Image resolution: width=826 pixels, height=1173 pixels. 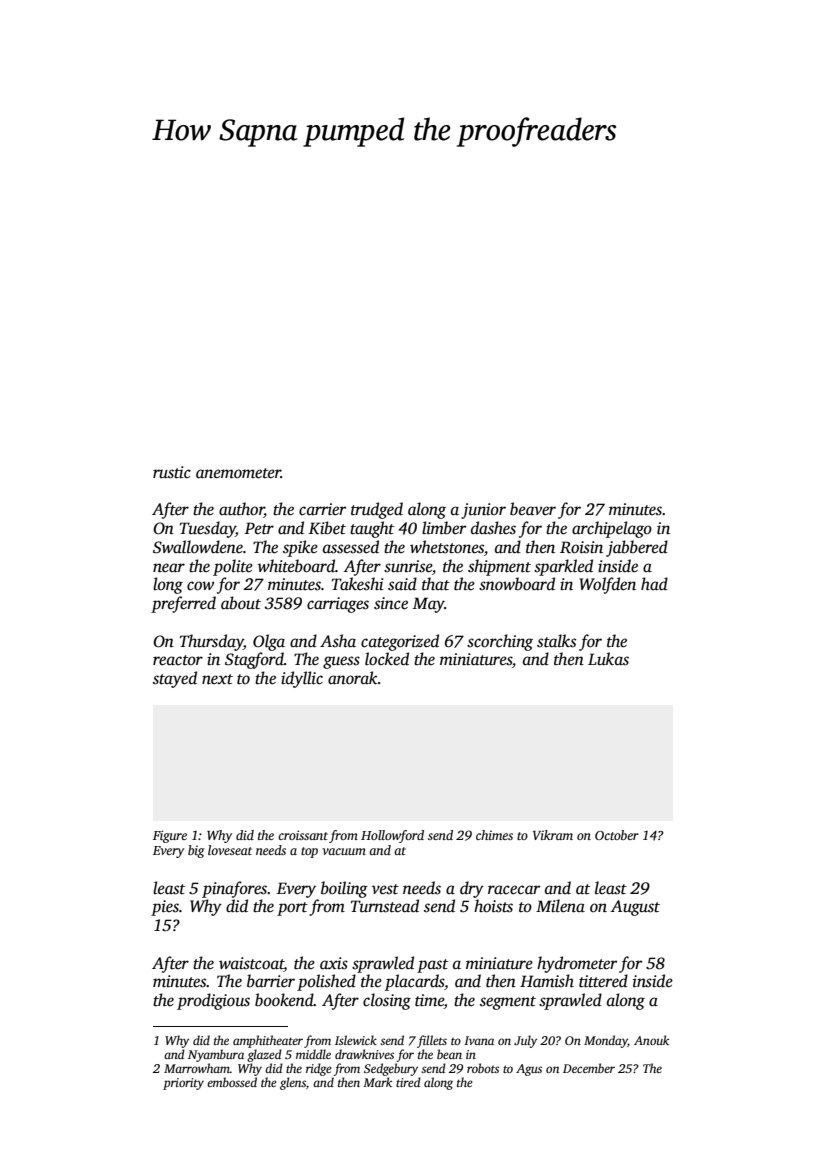 What do you see at coordinates (293, 1083) in the image?
I see `glens` at bounding box center [293, 1083].
